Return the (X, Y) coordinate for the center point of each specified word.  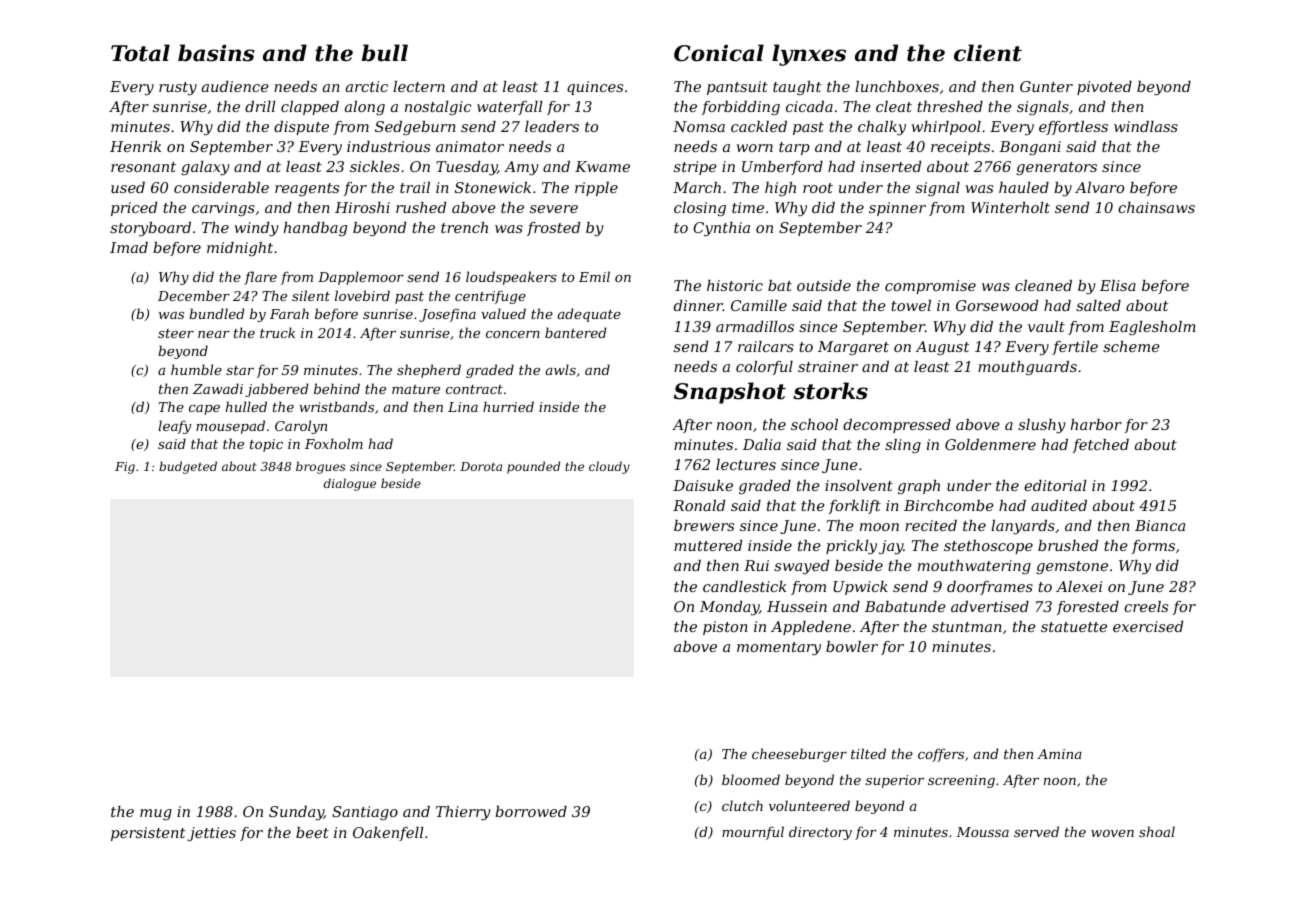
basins (216, 53)
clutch (742, 805)
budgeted (188, 467)
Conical (719, 53)
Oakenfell (388, 834)
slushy (1042, 426)
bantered (575, 332)
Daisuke (703, 485)
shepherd (429, 371)
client (988, 53)
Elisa (1118, 285)
